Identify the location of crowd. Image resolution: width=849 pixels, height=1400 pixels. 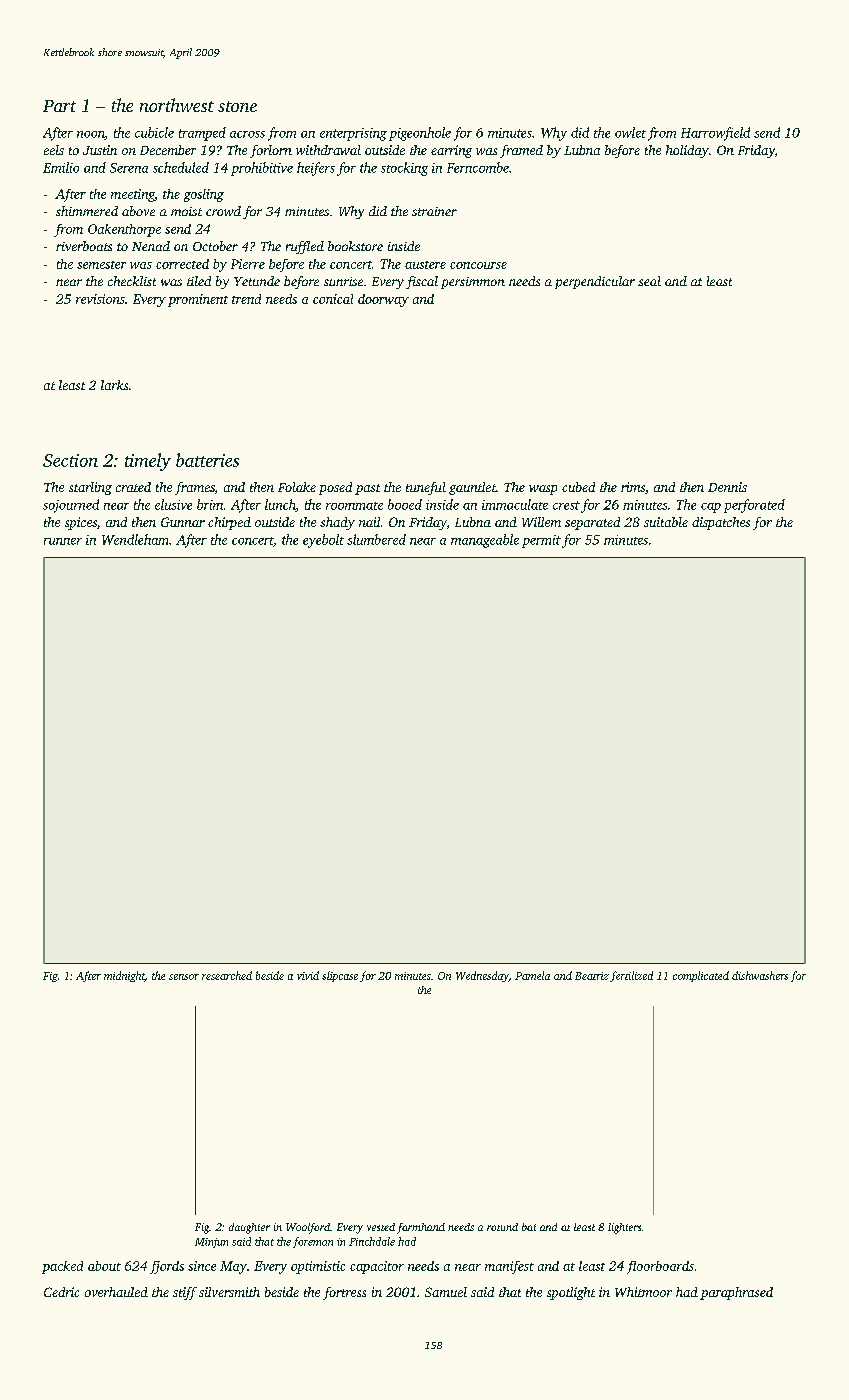
(223, 211).
